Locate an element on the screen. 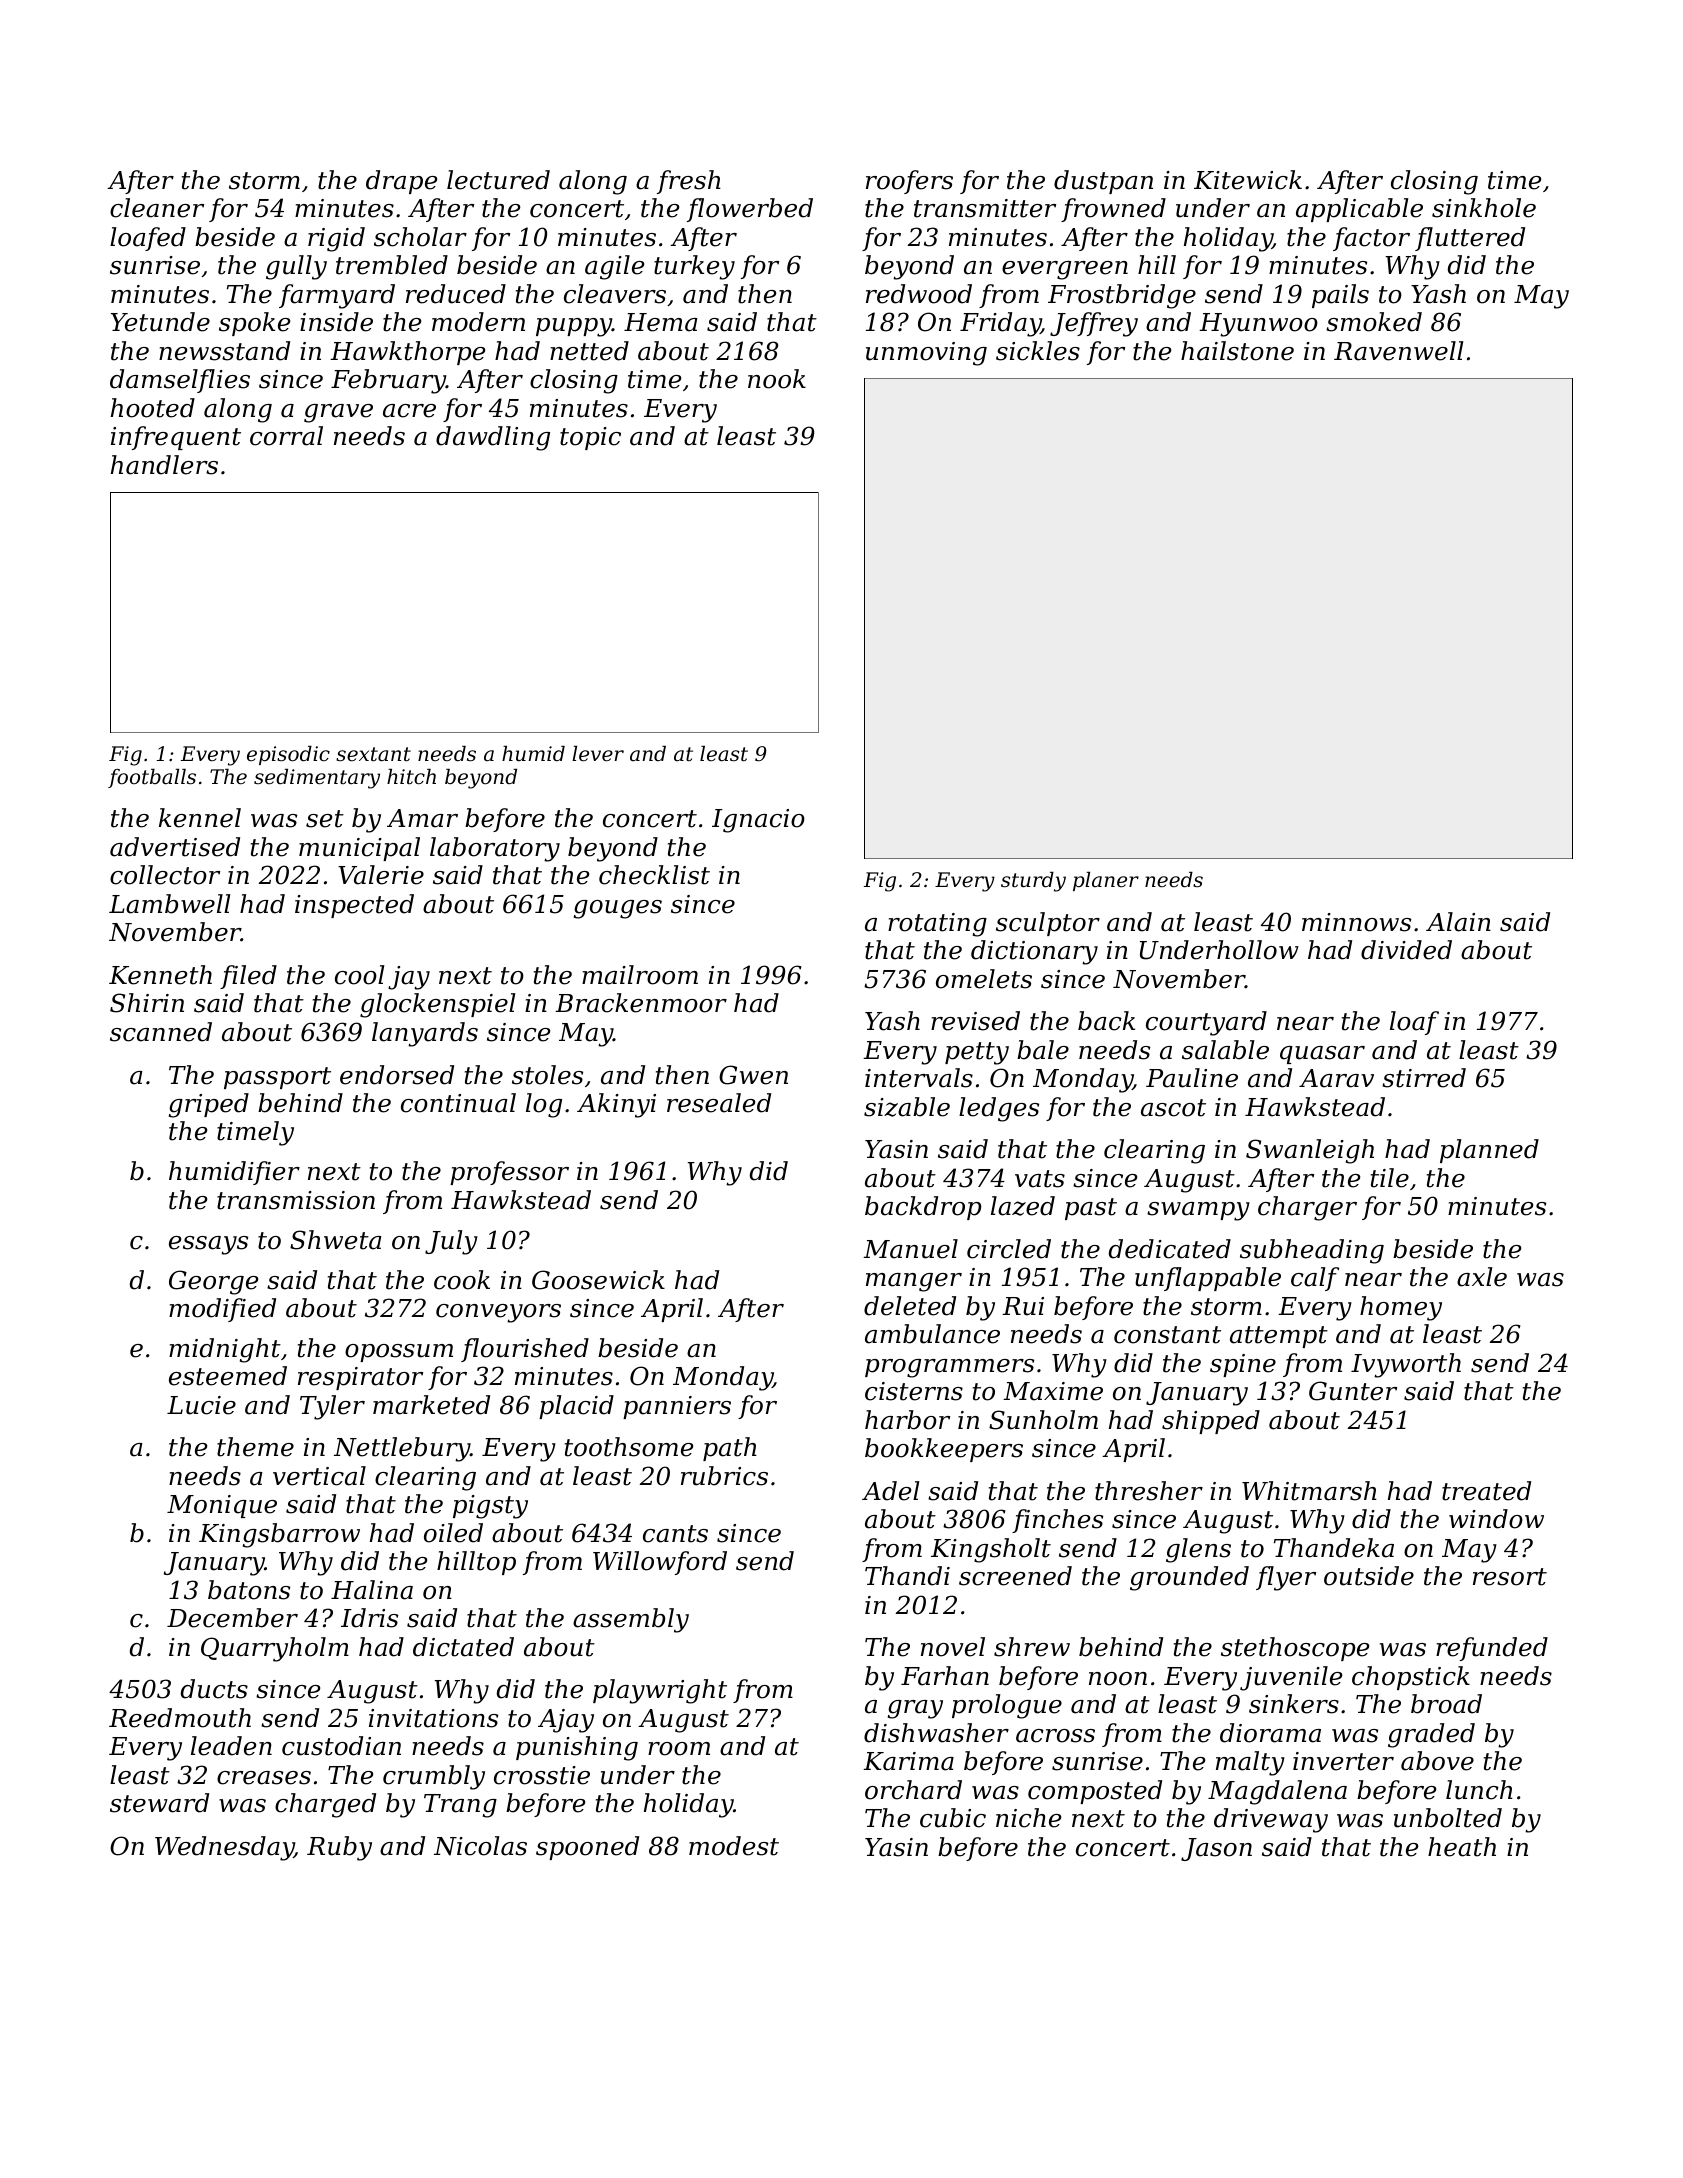 The image size is (1683, 2178). Jason is located at coordinates (1216, 1849).
